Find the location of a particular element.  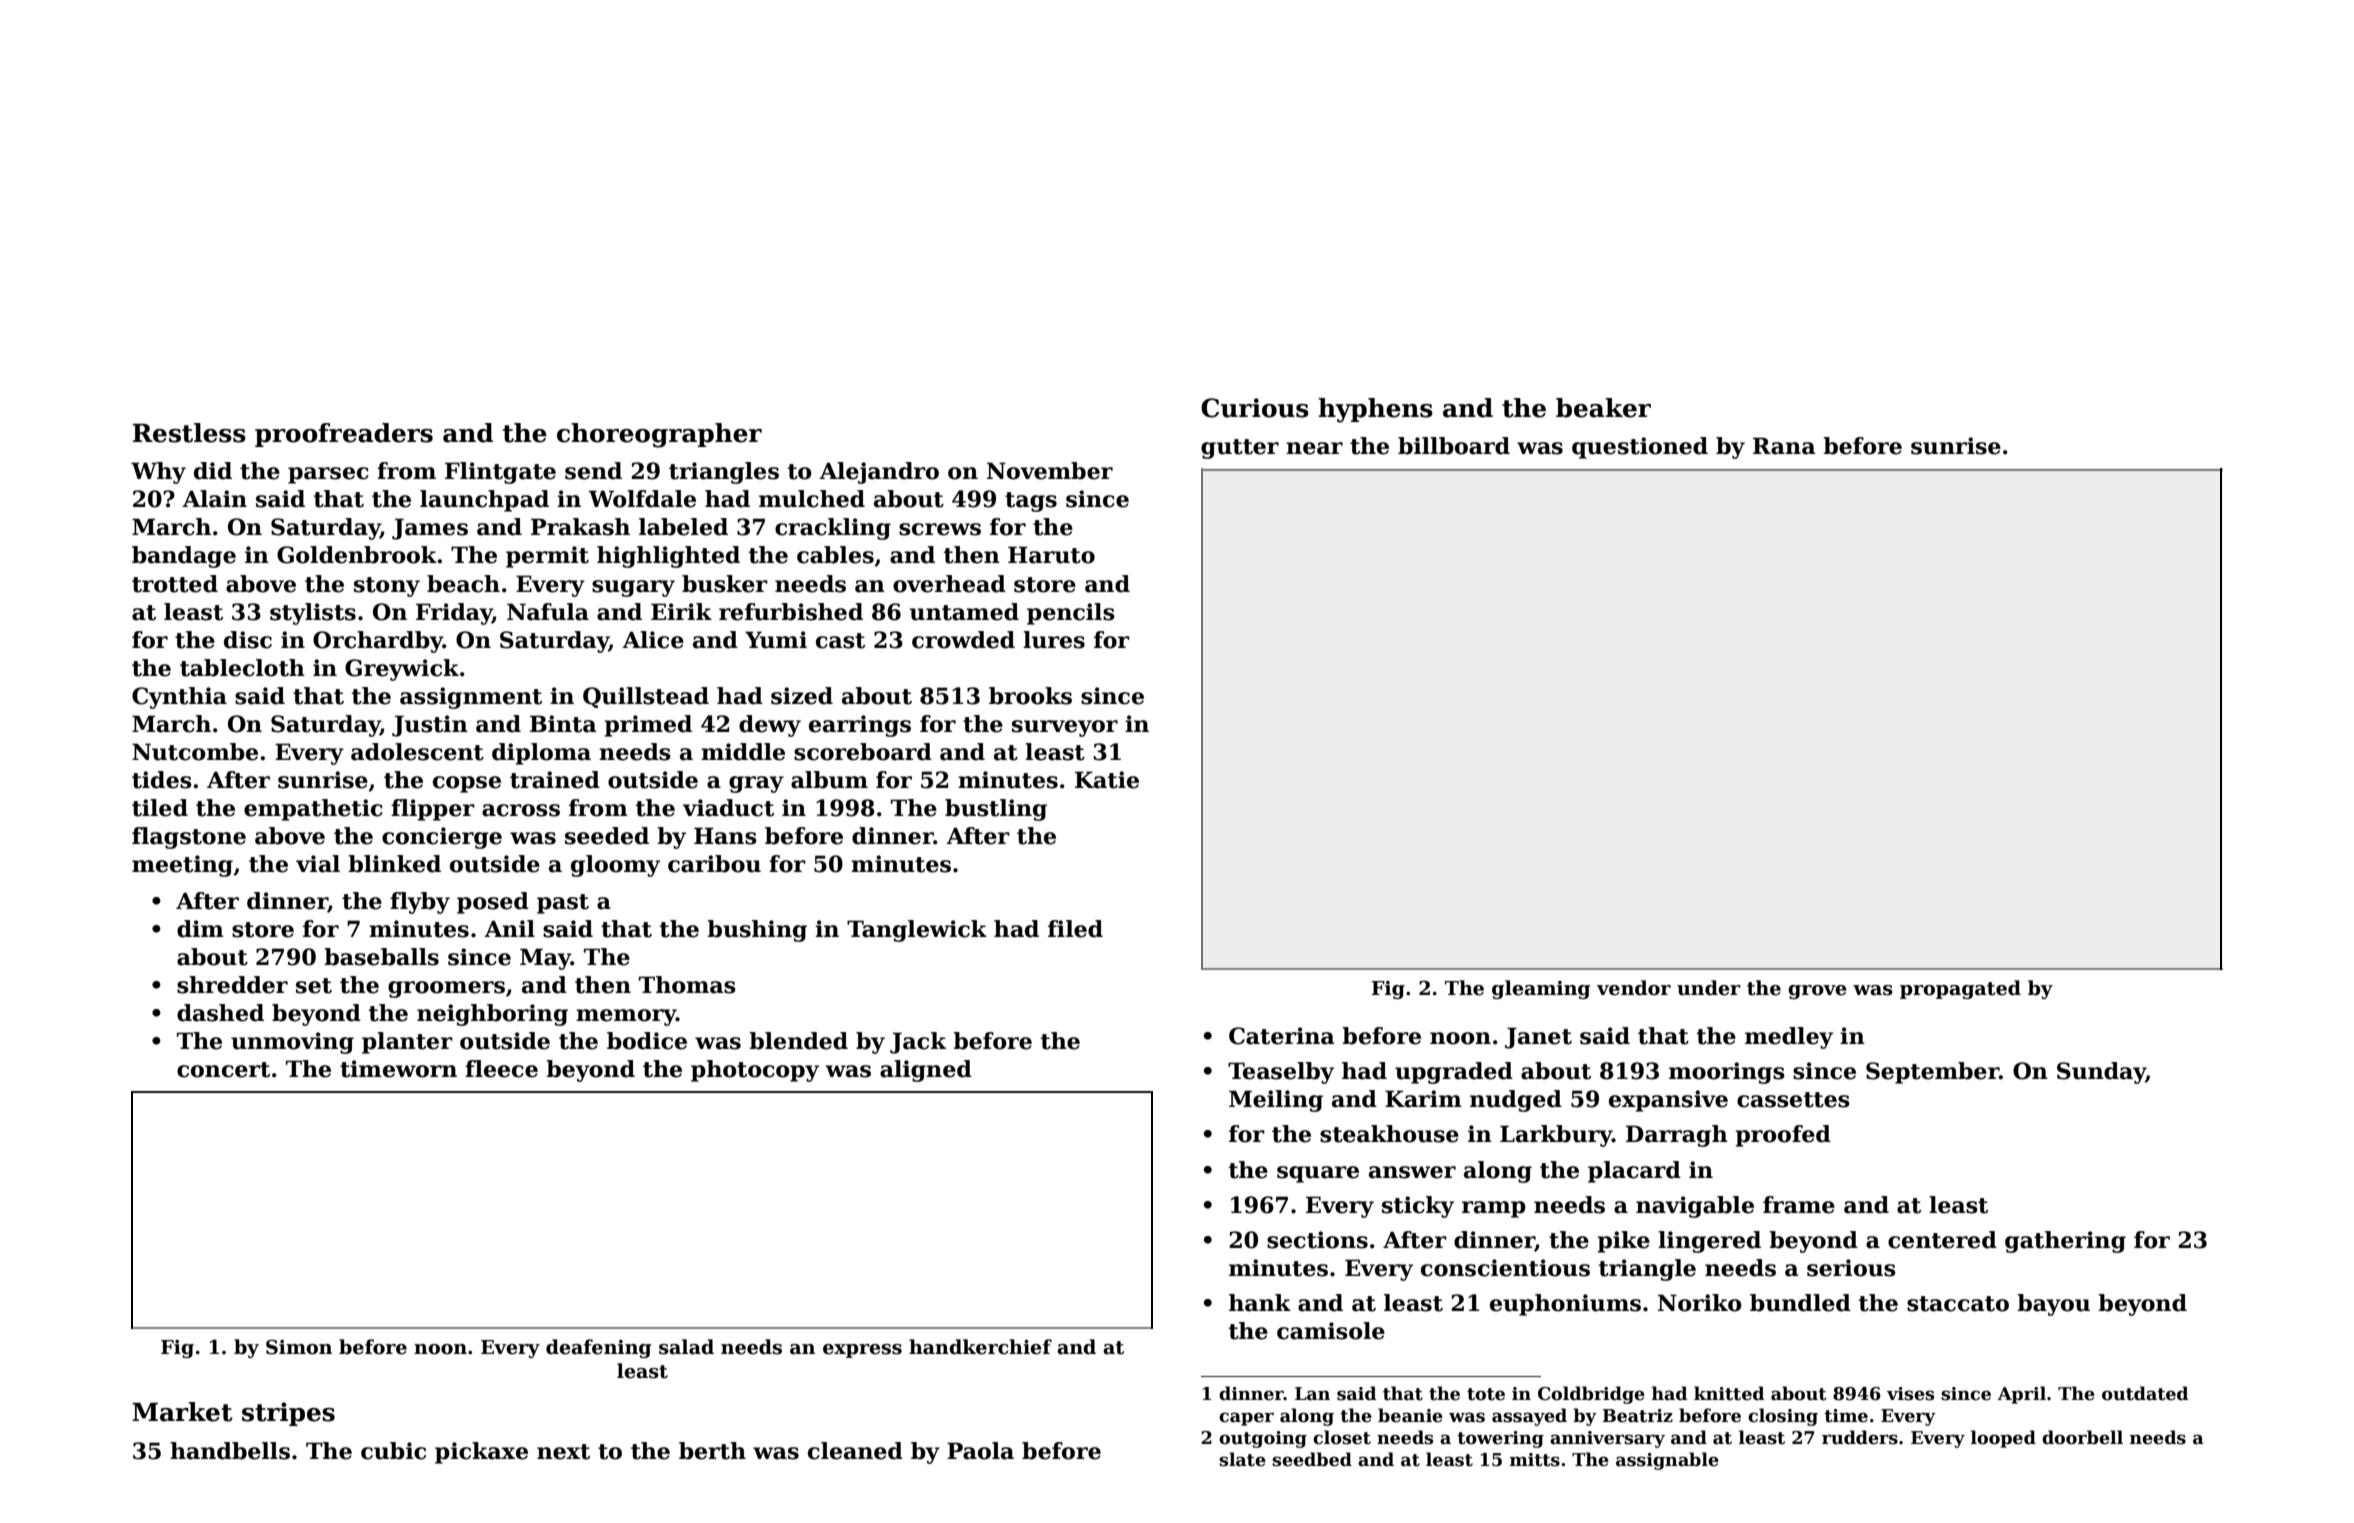

beaker is located at coordinates (1603, 408).
